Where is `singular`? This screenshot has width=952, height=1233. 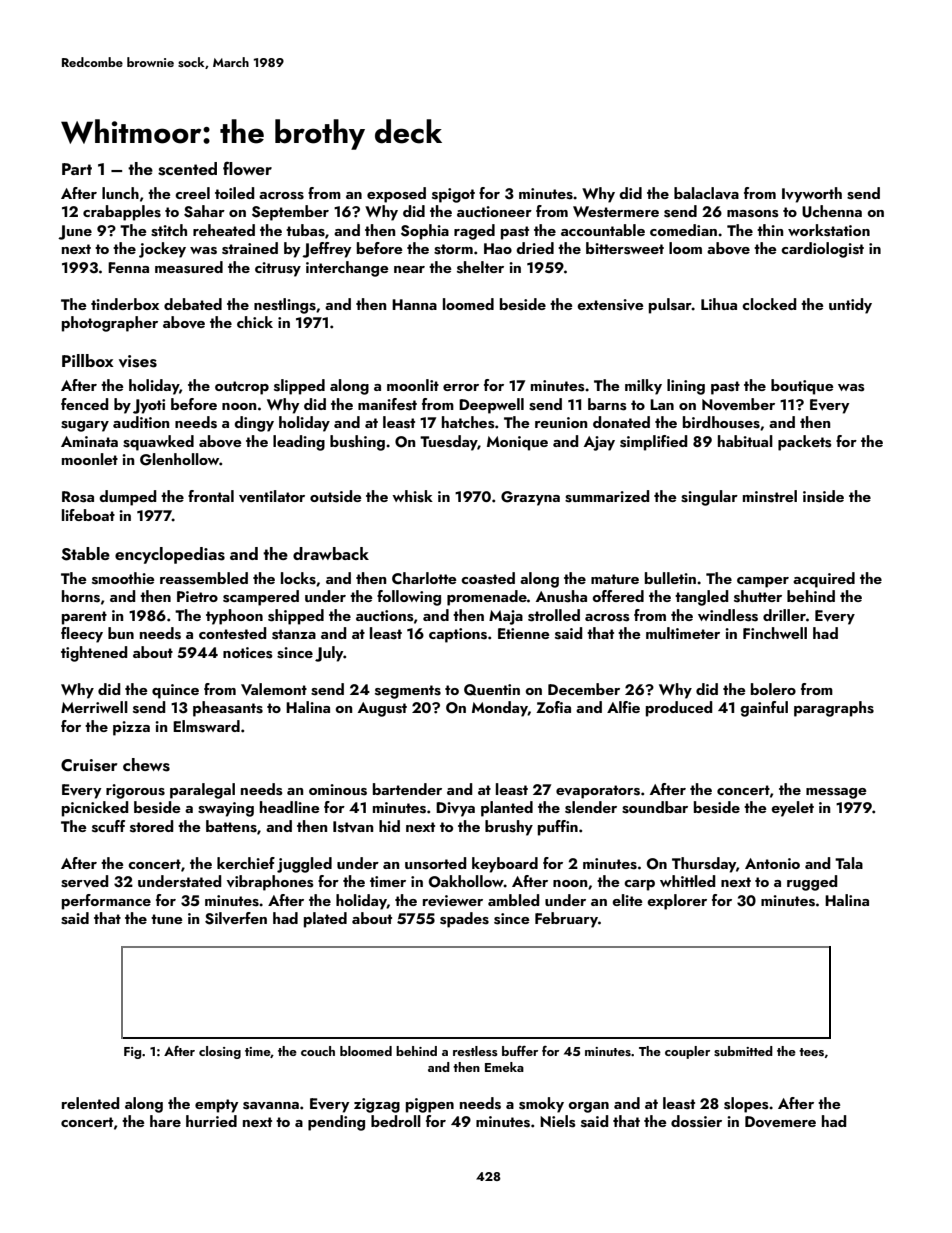 singular is located at coordinates (709, 498).
